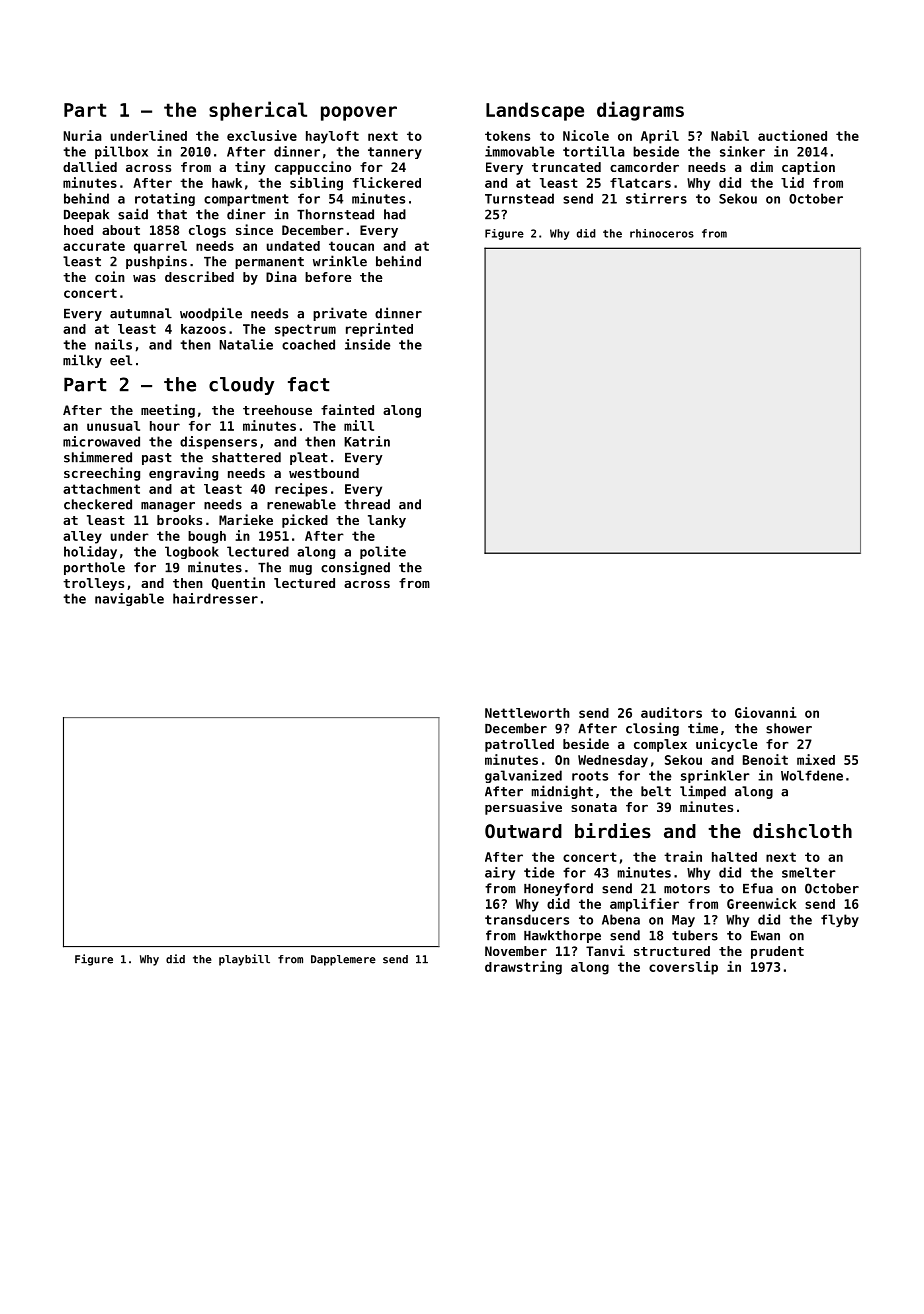 The height and width of the screenshot is (1314, 924). What do you see at coordinates (379, 330) in the screenshot?
I see `reprinted` at bounding box center [379, 330].
